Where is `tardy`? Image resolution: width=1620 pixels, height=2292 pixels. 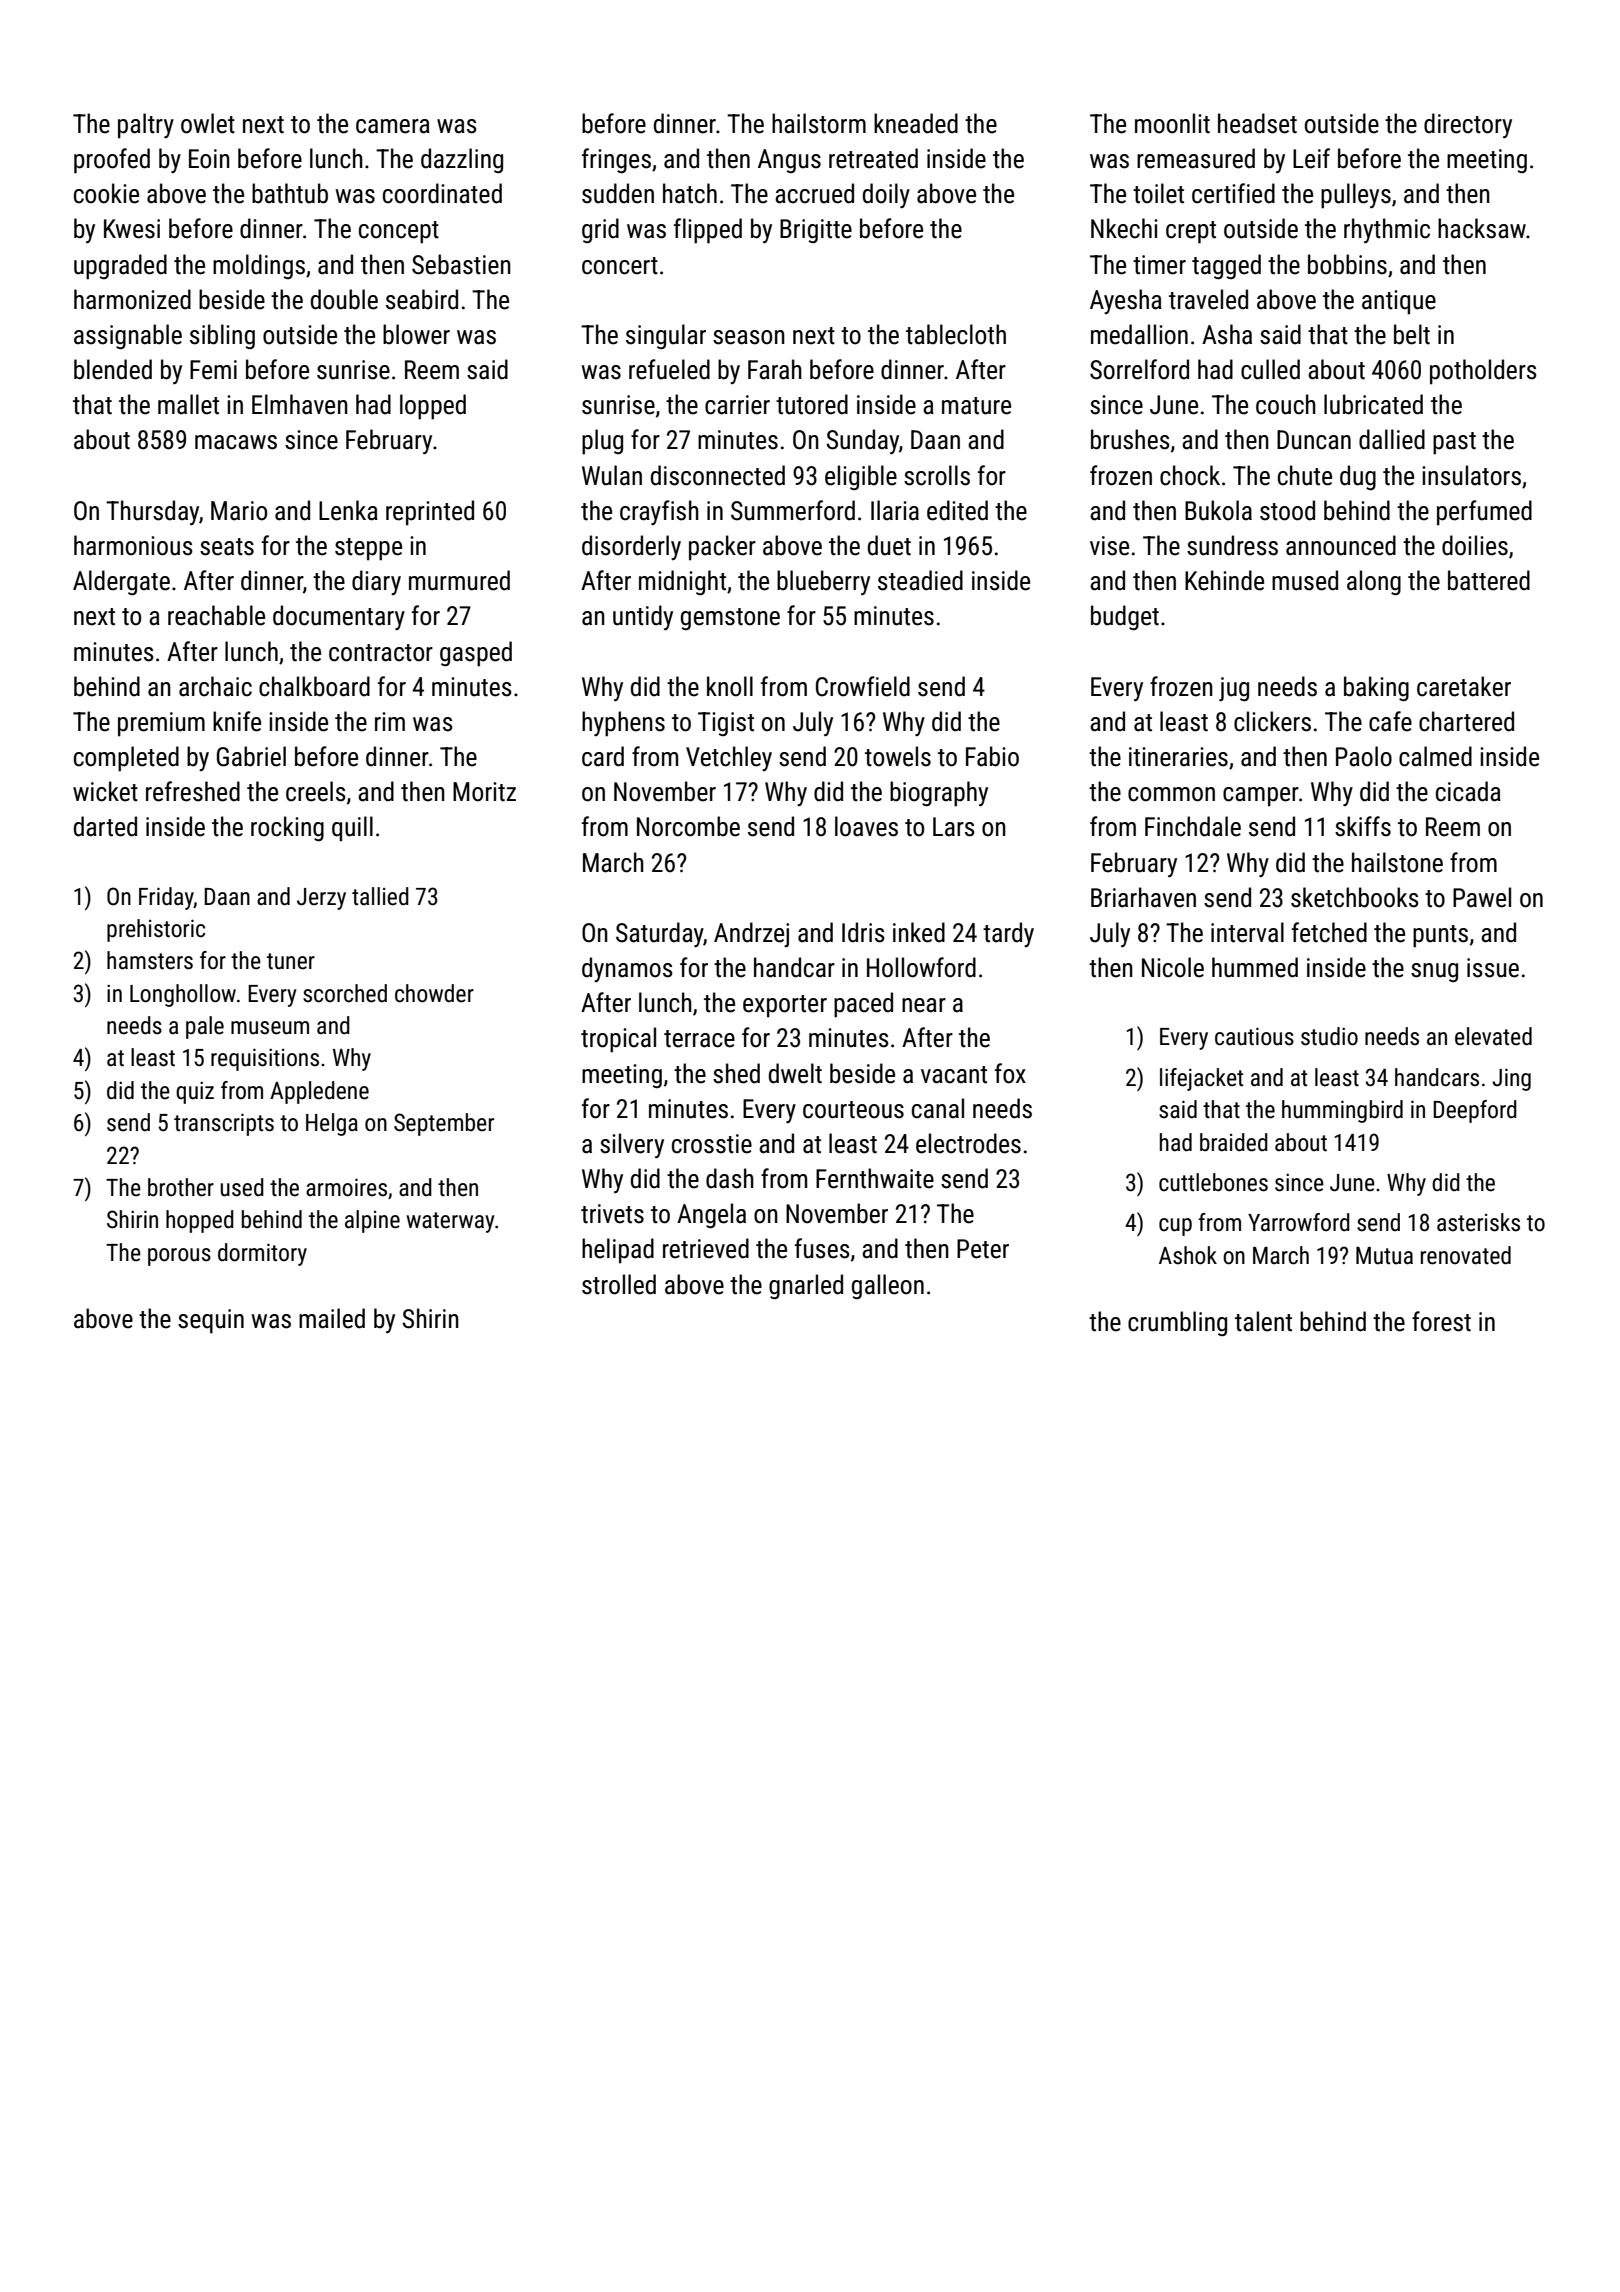
tardy is located at coordinates (1008, 934).
